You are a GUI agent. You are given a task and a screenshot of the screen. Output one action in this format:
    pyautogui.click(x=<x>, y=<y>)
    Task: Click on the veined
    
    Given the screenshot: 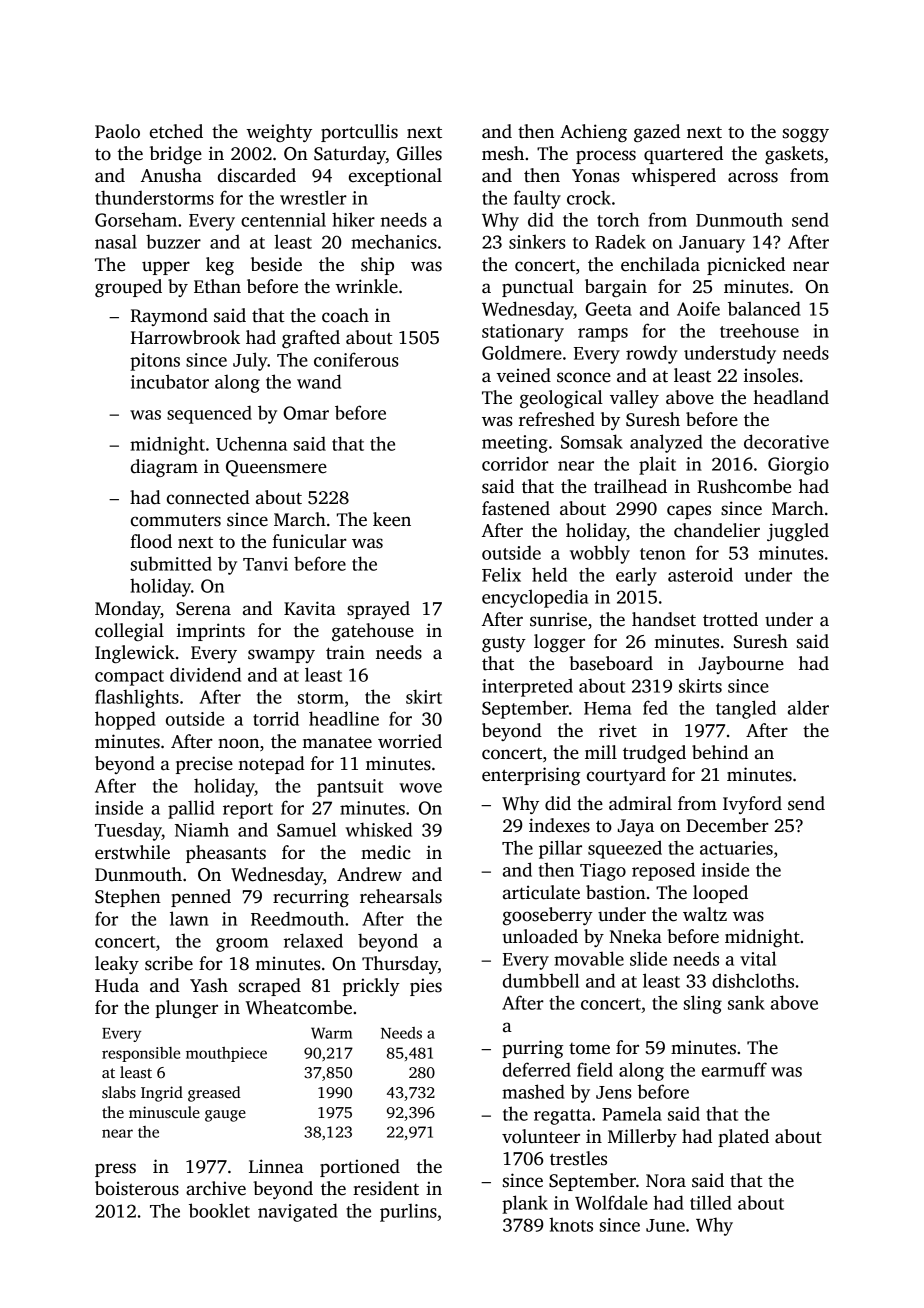 What is the action you would take?
    pyautogui.click(x=523, y=375)
